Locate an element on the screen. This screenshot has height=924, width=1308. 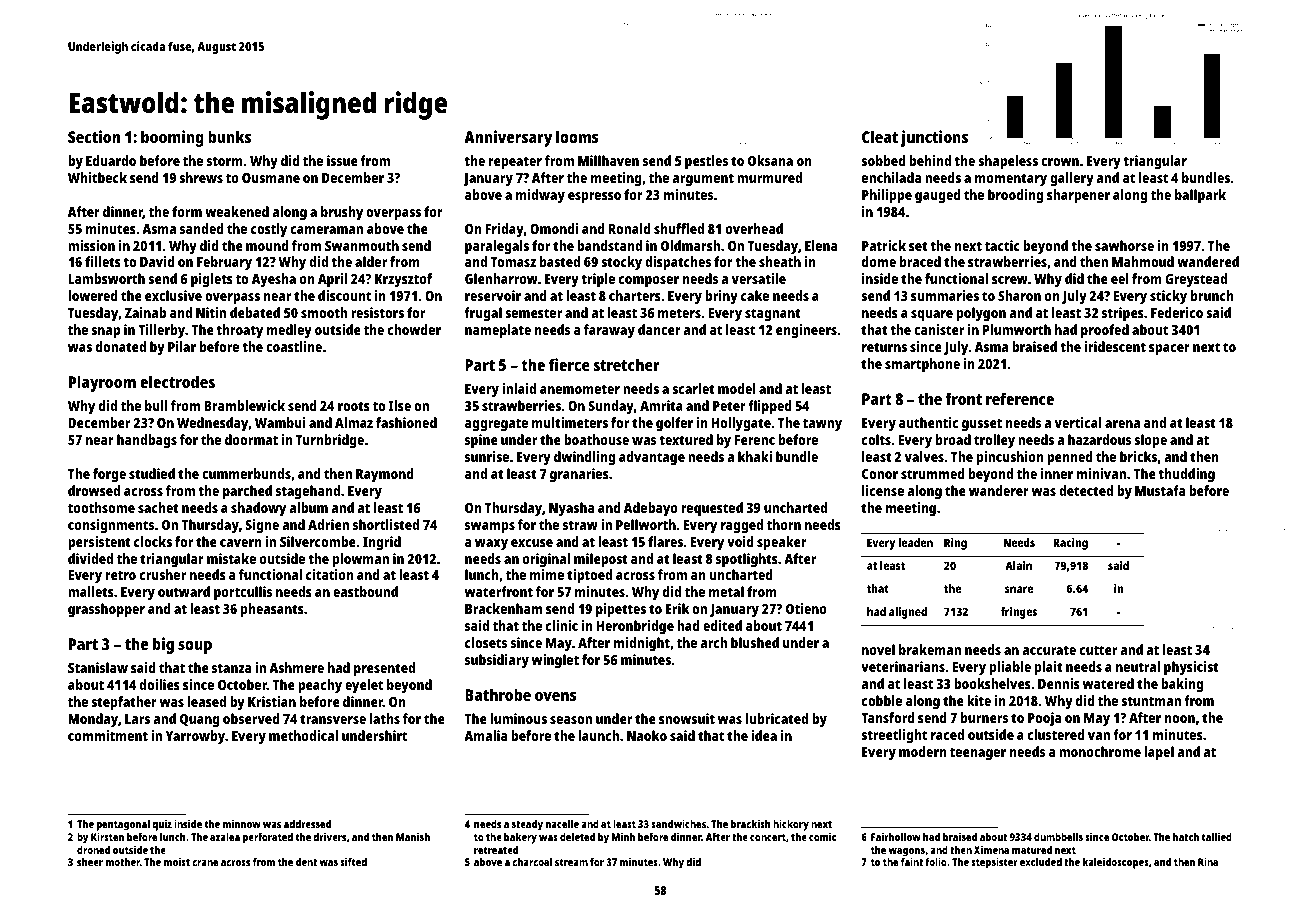
Alain is located at coordinates (1018, 565).
